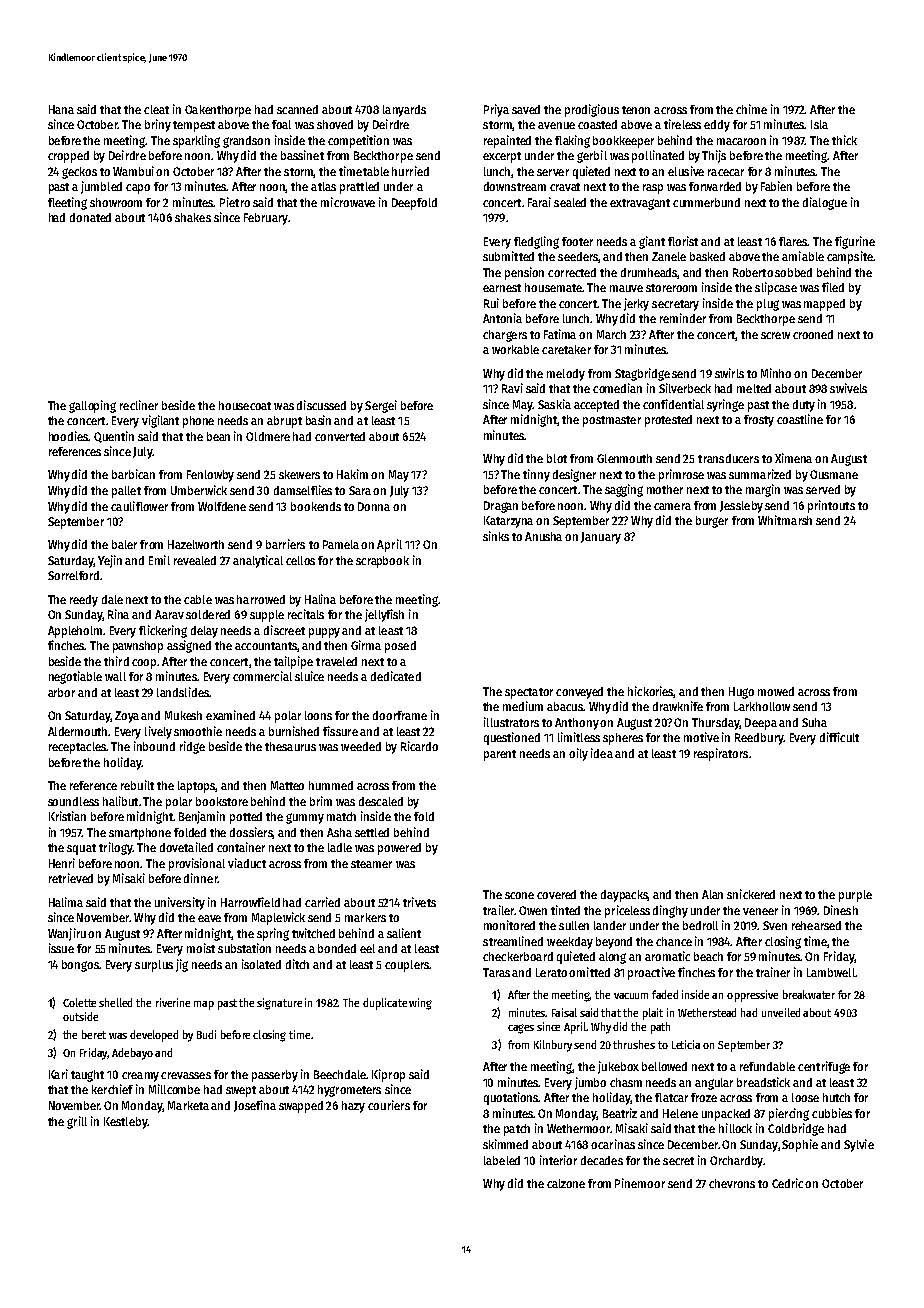 This page has width=924, height=1308. What do you see at coordinates (759, 739) in the page?
I see `Reedbury` at bounding box center [759, 739].
